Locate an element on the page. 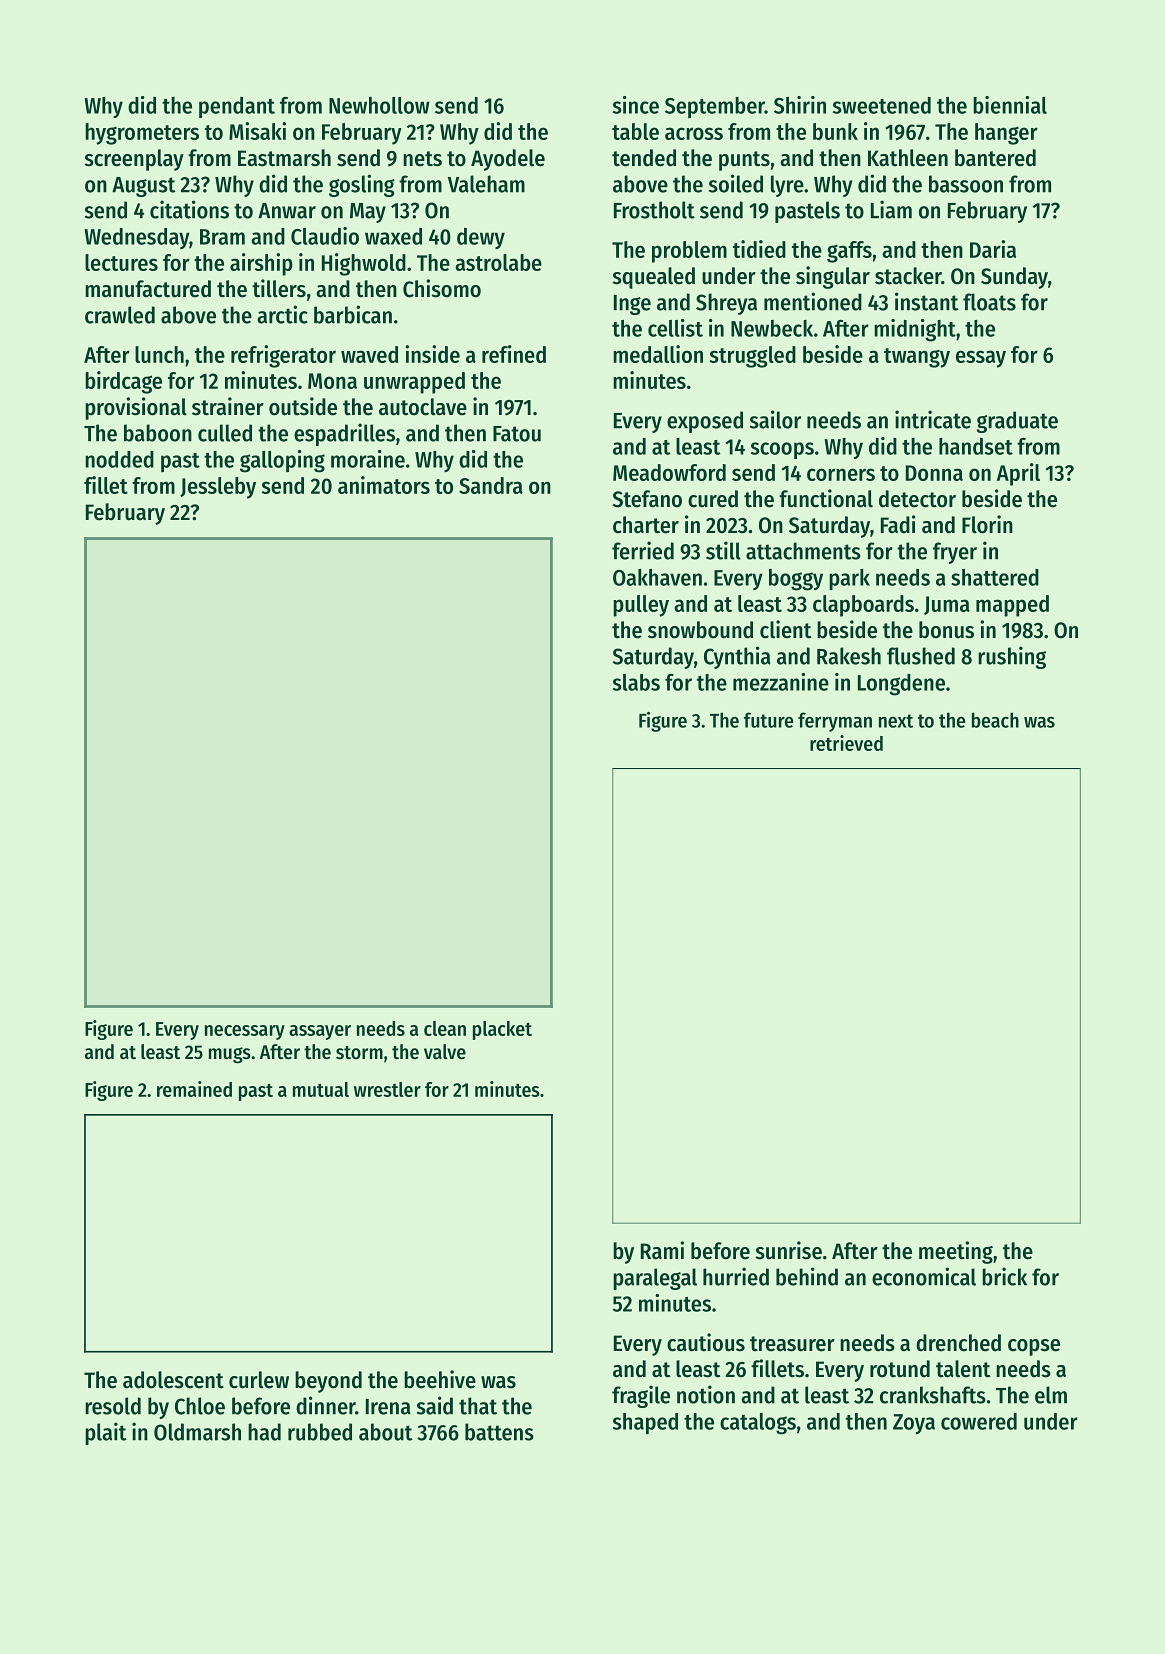  bassoon is located at coordinates (966, 184).
